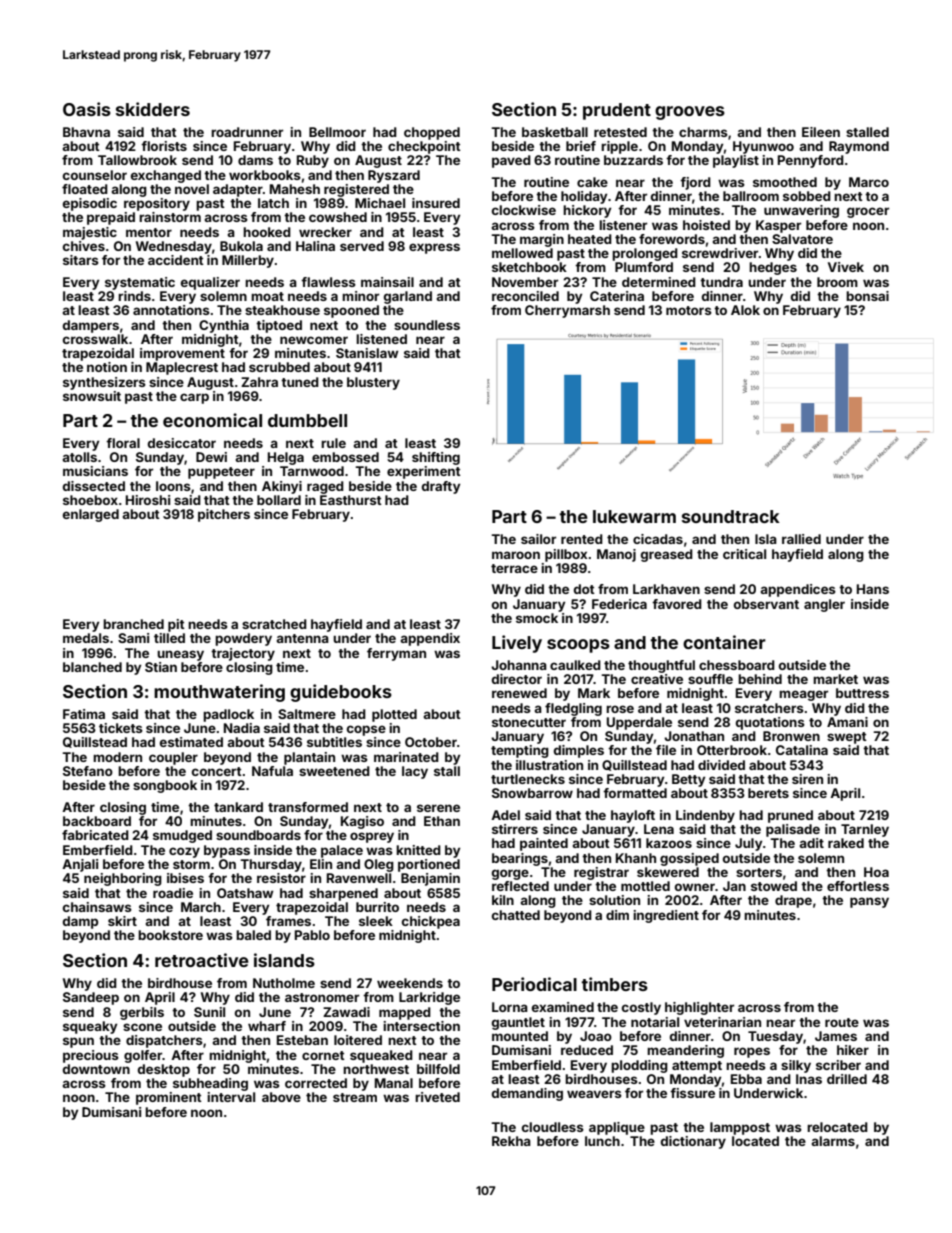 The width and height of the image is (952, 1233). What do you see at coordinates (169, 1098) in the image?
I see `prominent` at bounding box center [169, 1098].
